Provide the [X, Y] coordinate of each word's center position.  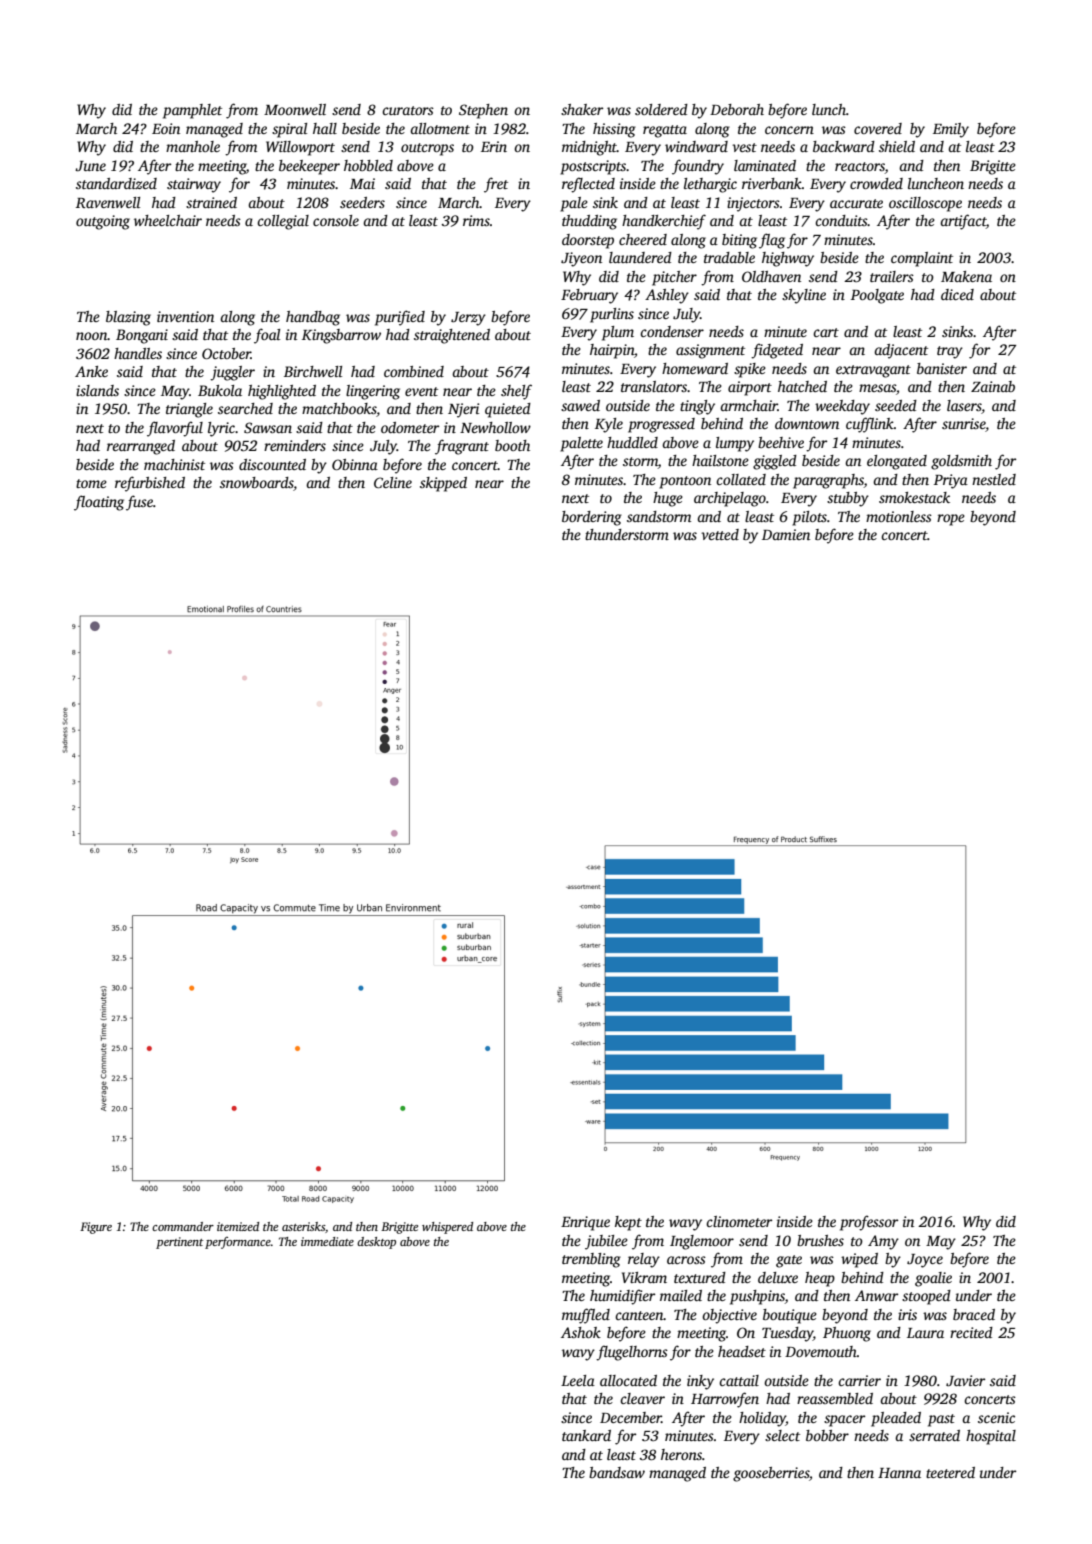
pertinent [179, 1243]
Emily [951, 130]
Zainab [993, 386]
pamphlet [192, 111]
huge [668, 499]
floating [99, 503]
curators [408, 110]
